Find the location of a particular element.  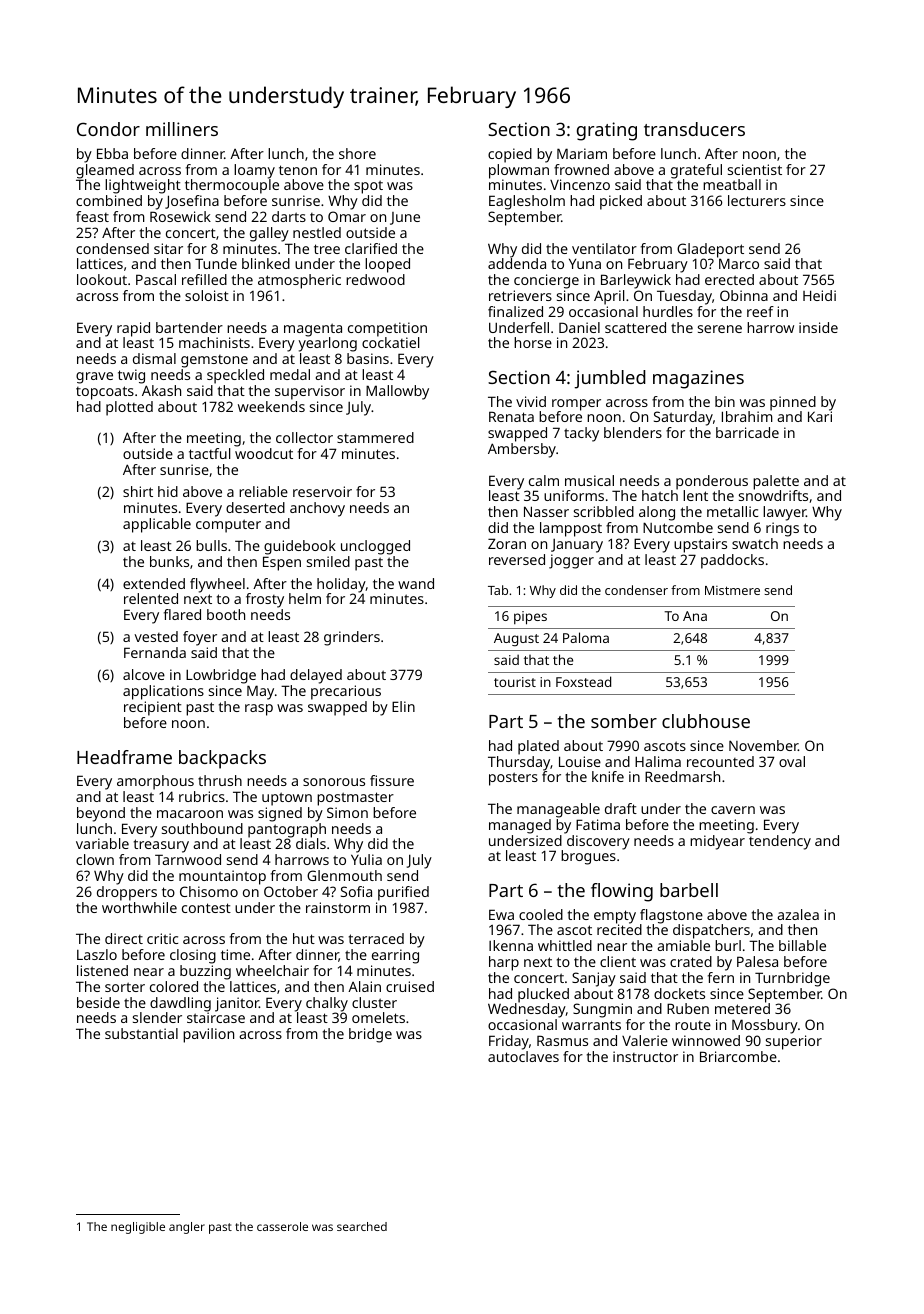

searched is located at coordinates (362, 1226).
